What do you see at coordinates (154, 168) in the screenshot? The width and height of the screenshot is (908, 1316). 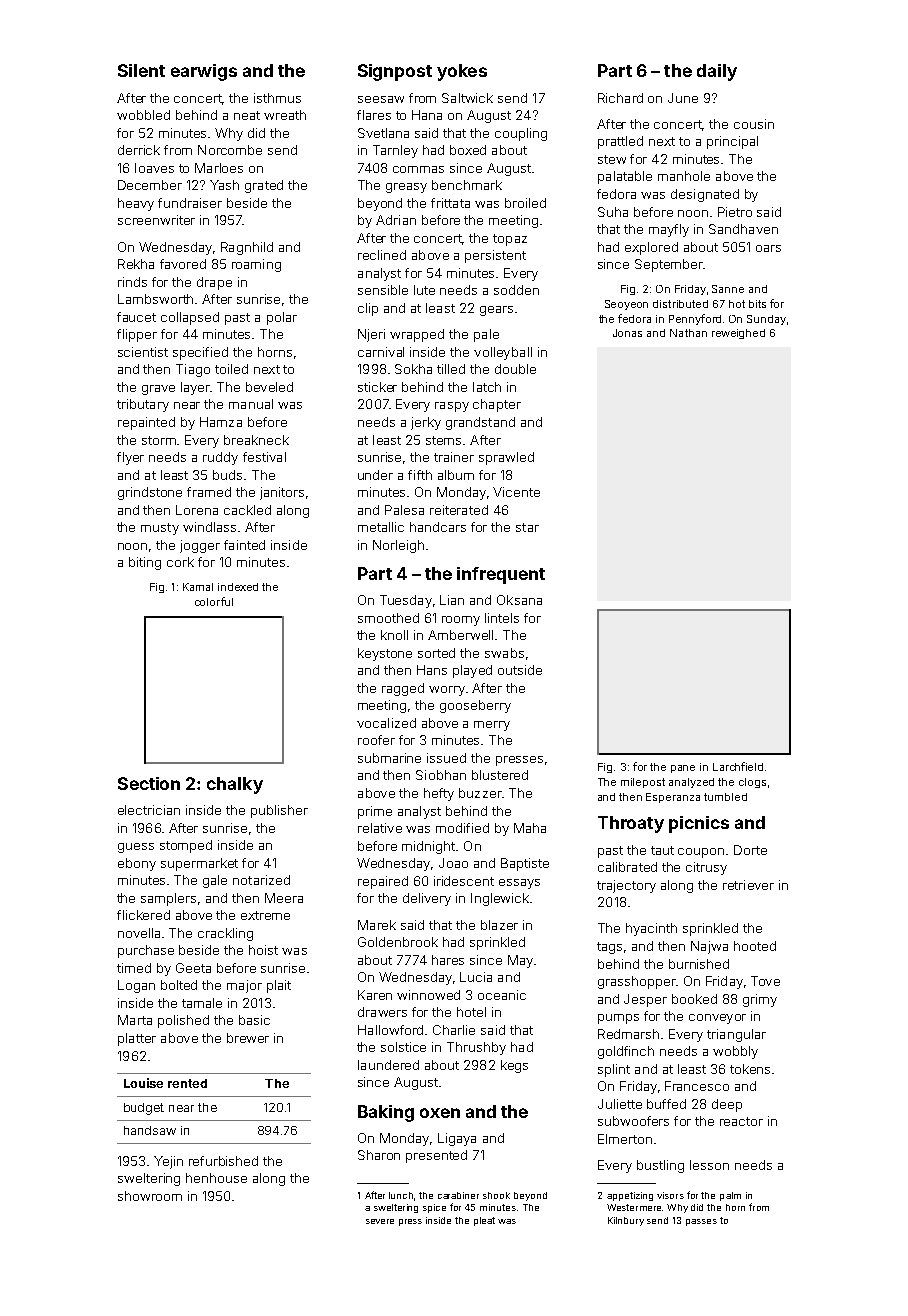 I see `loaves` at bounding box center [154, 168].
